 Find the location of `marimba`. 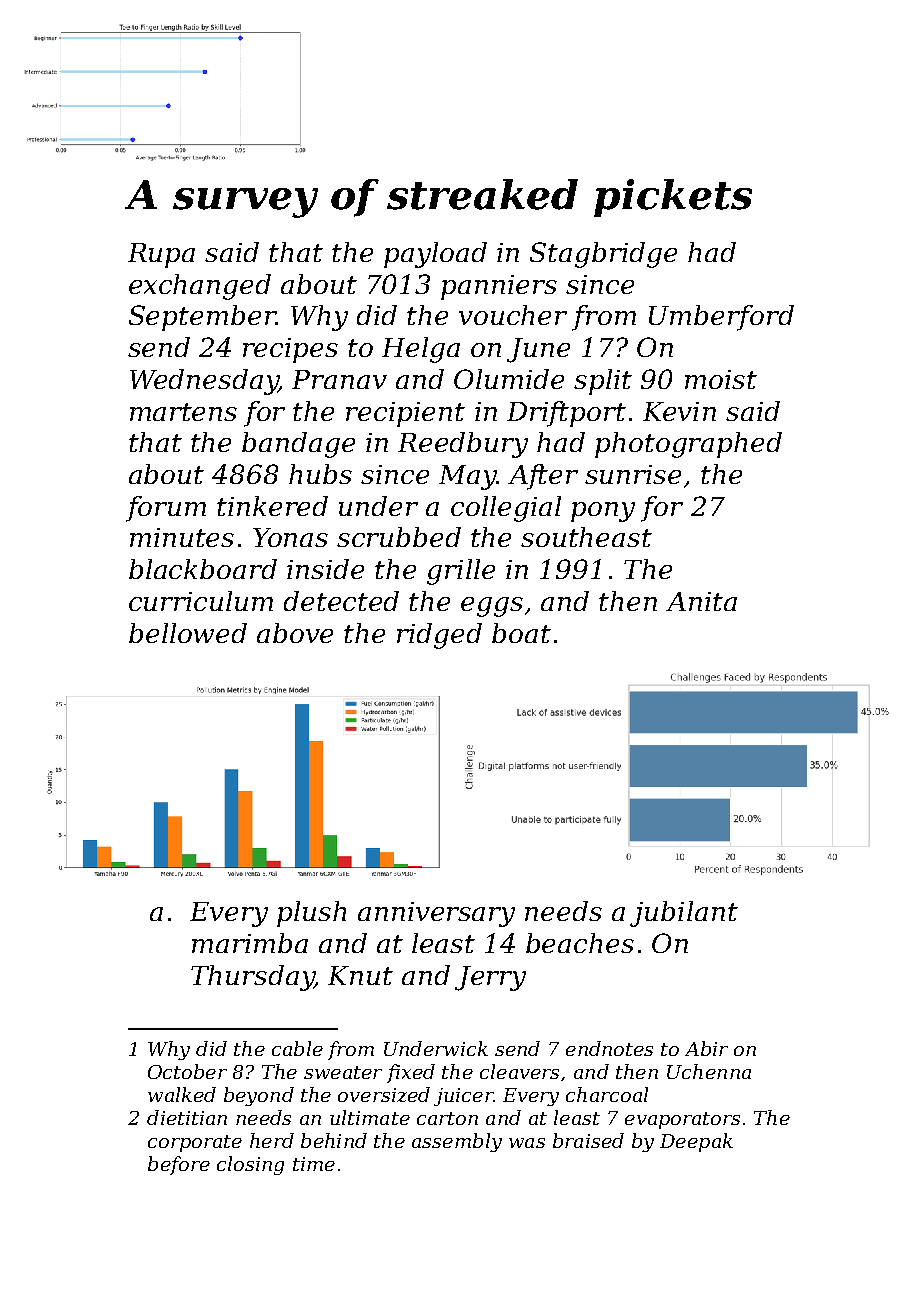

marimba is located at coordinates (250, 943).
